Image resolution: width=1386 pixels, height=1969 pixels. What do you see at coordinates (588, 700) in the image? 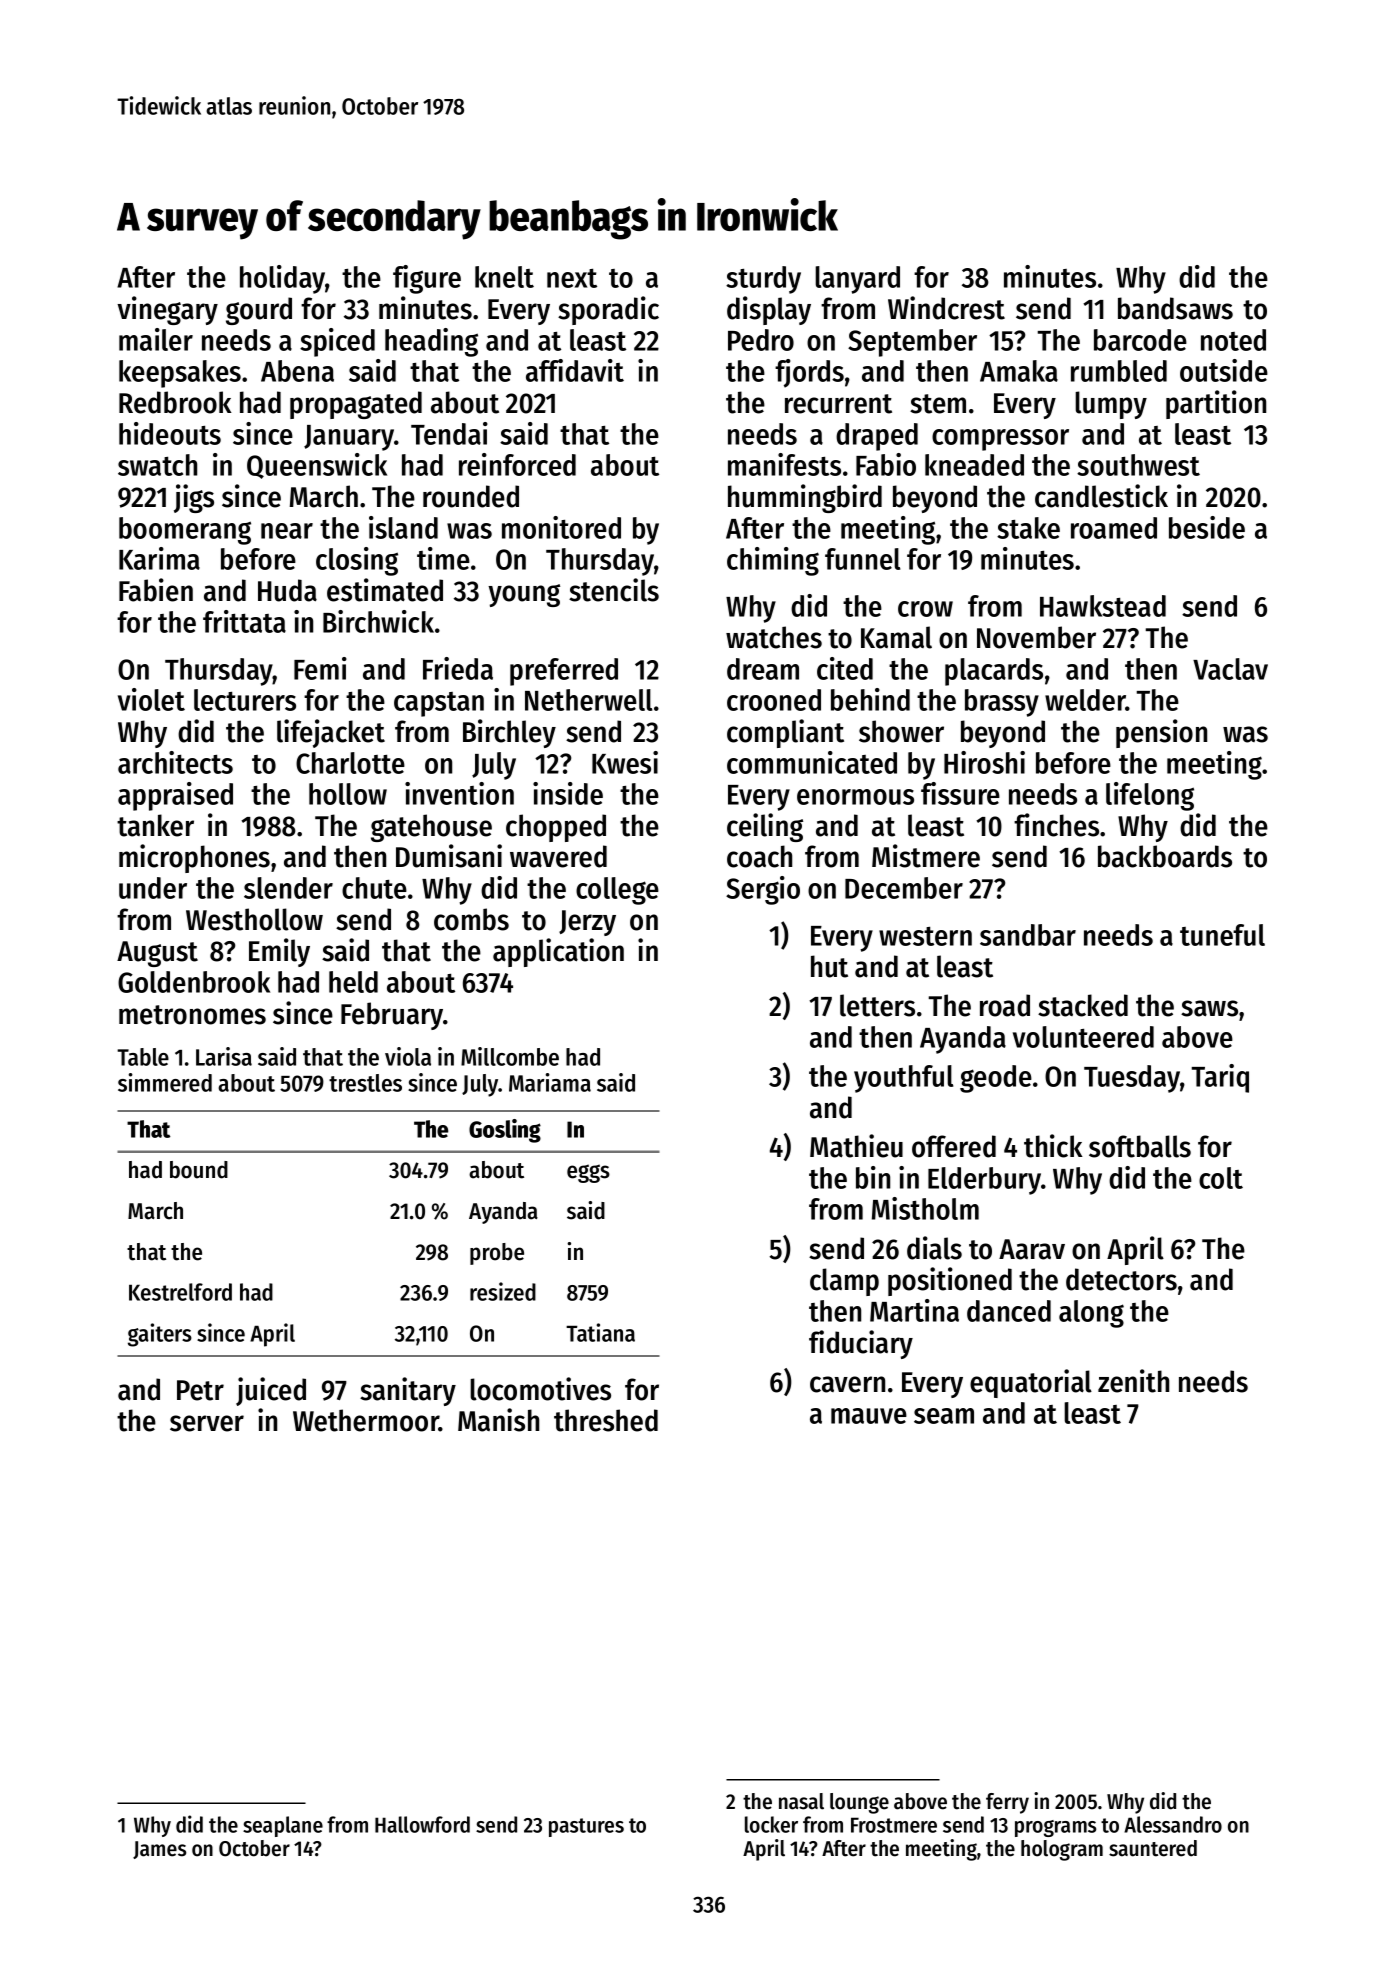
I see `Netherwell` at bounding box center [588, 700].
